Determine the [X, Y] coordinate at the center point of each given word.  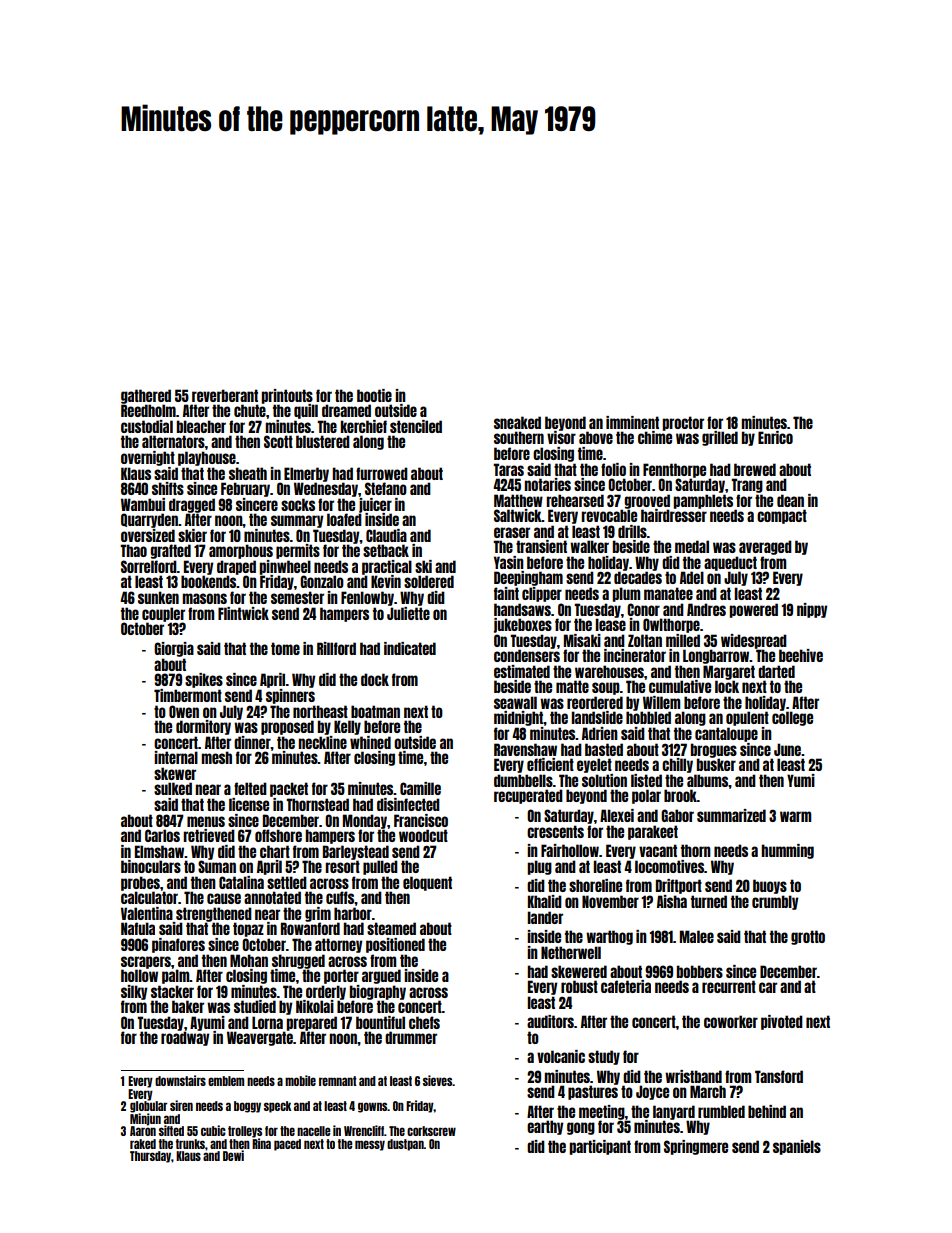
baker [188, 1006]
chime [655, 437]
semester [297, 597]
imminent [632, 422]
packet [289, 789]
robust [579, 986]
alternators [173, 441]
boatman [375, 711]
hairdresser [674, 515]
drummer [411, 1037]
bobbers [700, 971]
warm [795, 816]
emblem [226, 1081]
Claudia [386, 535]
